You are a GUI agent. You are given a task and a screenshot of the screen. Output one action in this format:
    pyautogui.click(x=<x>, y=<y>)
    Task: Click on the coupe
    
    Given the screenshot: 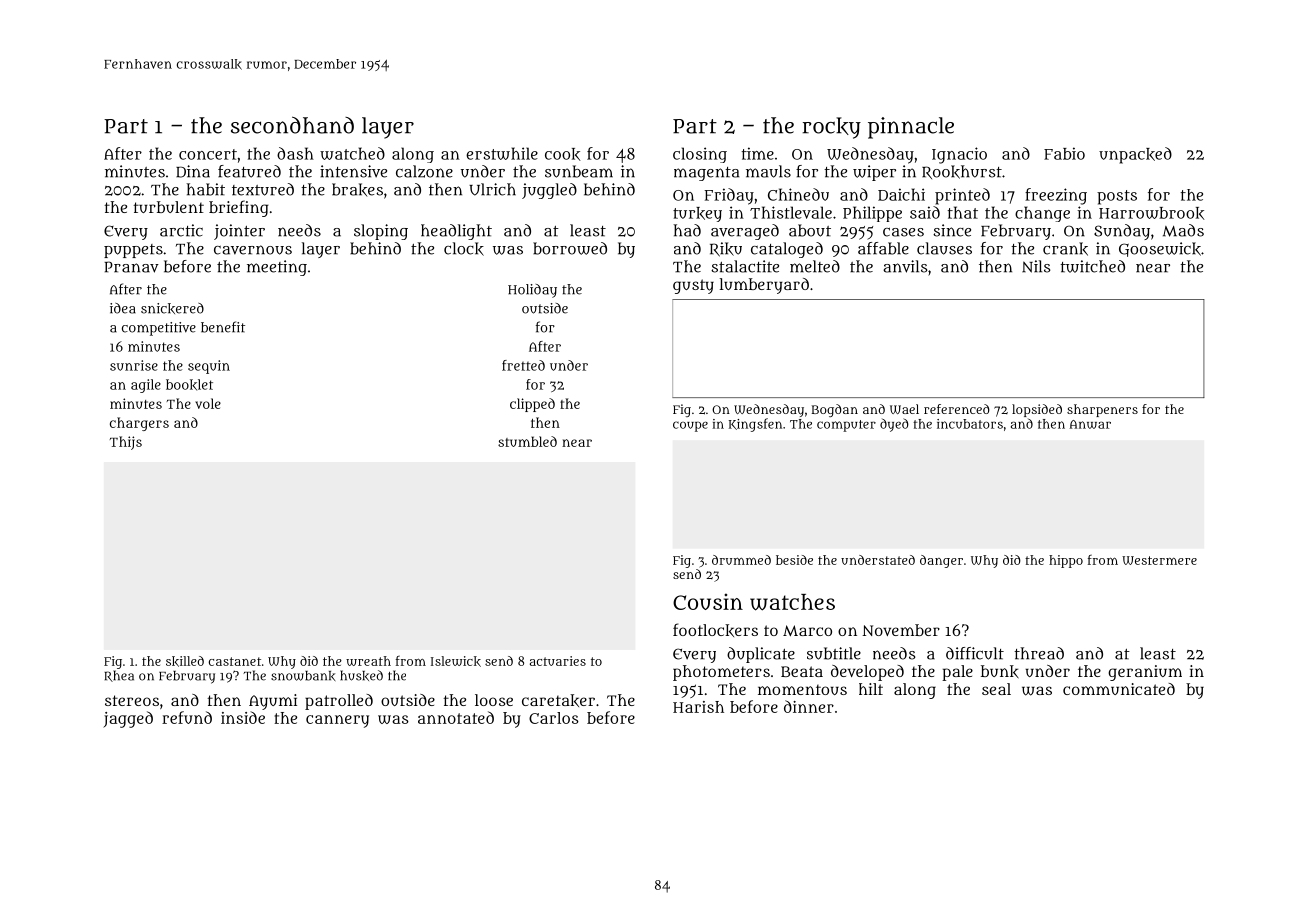 What is the action you would take?
    pyautogui.click(x=690, y=426)
